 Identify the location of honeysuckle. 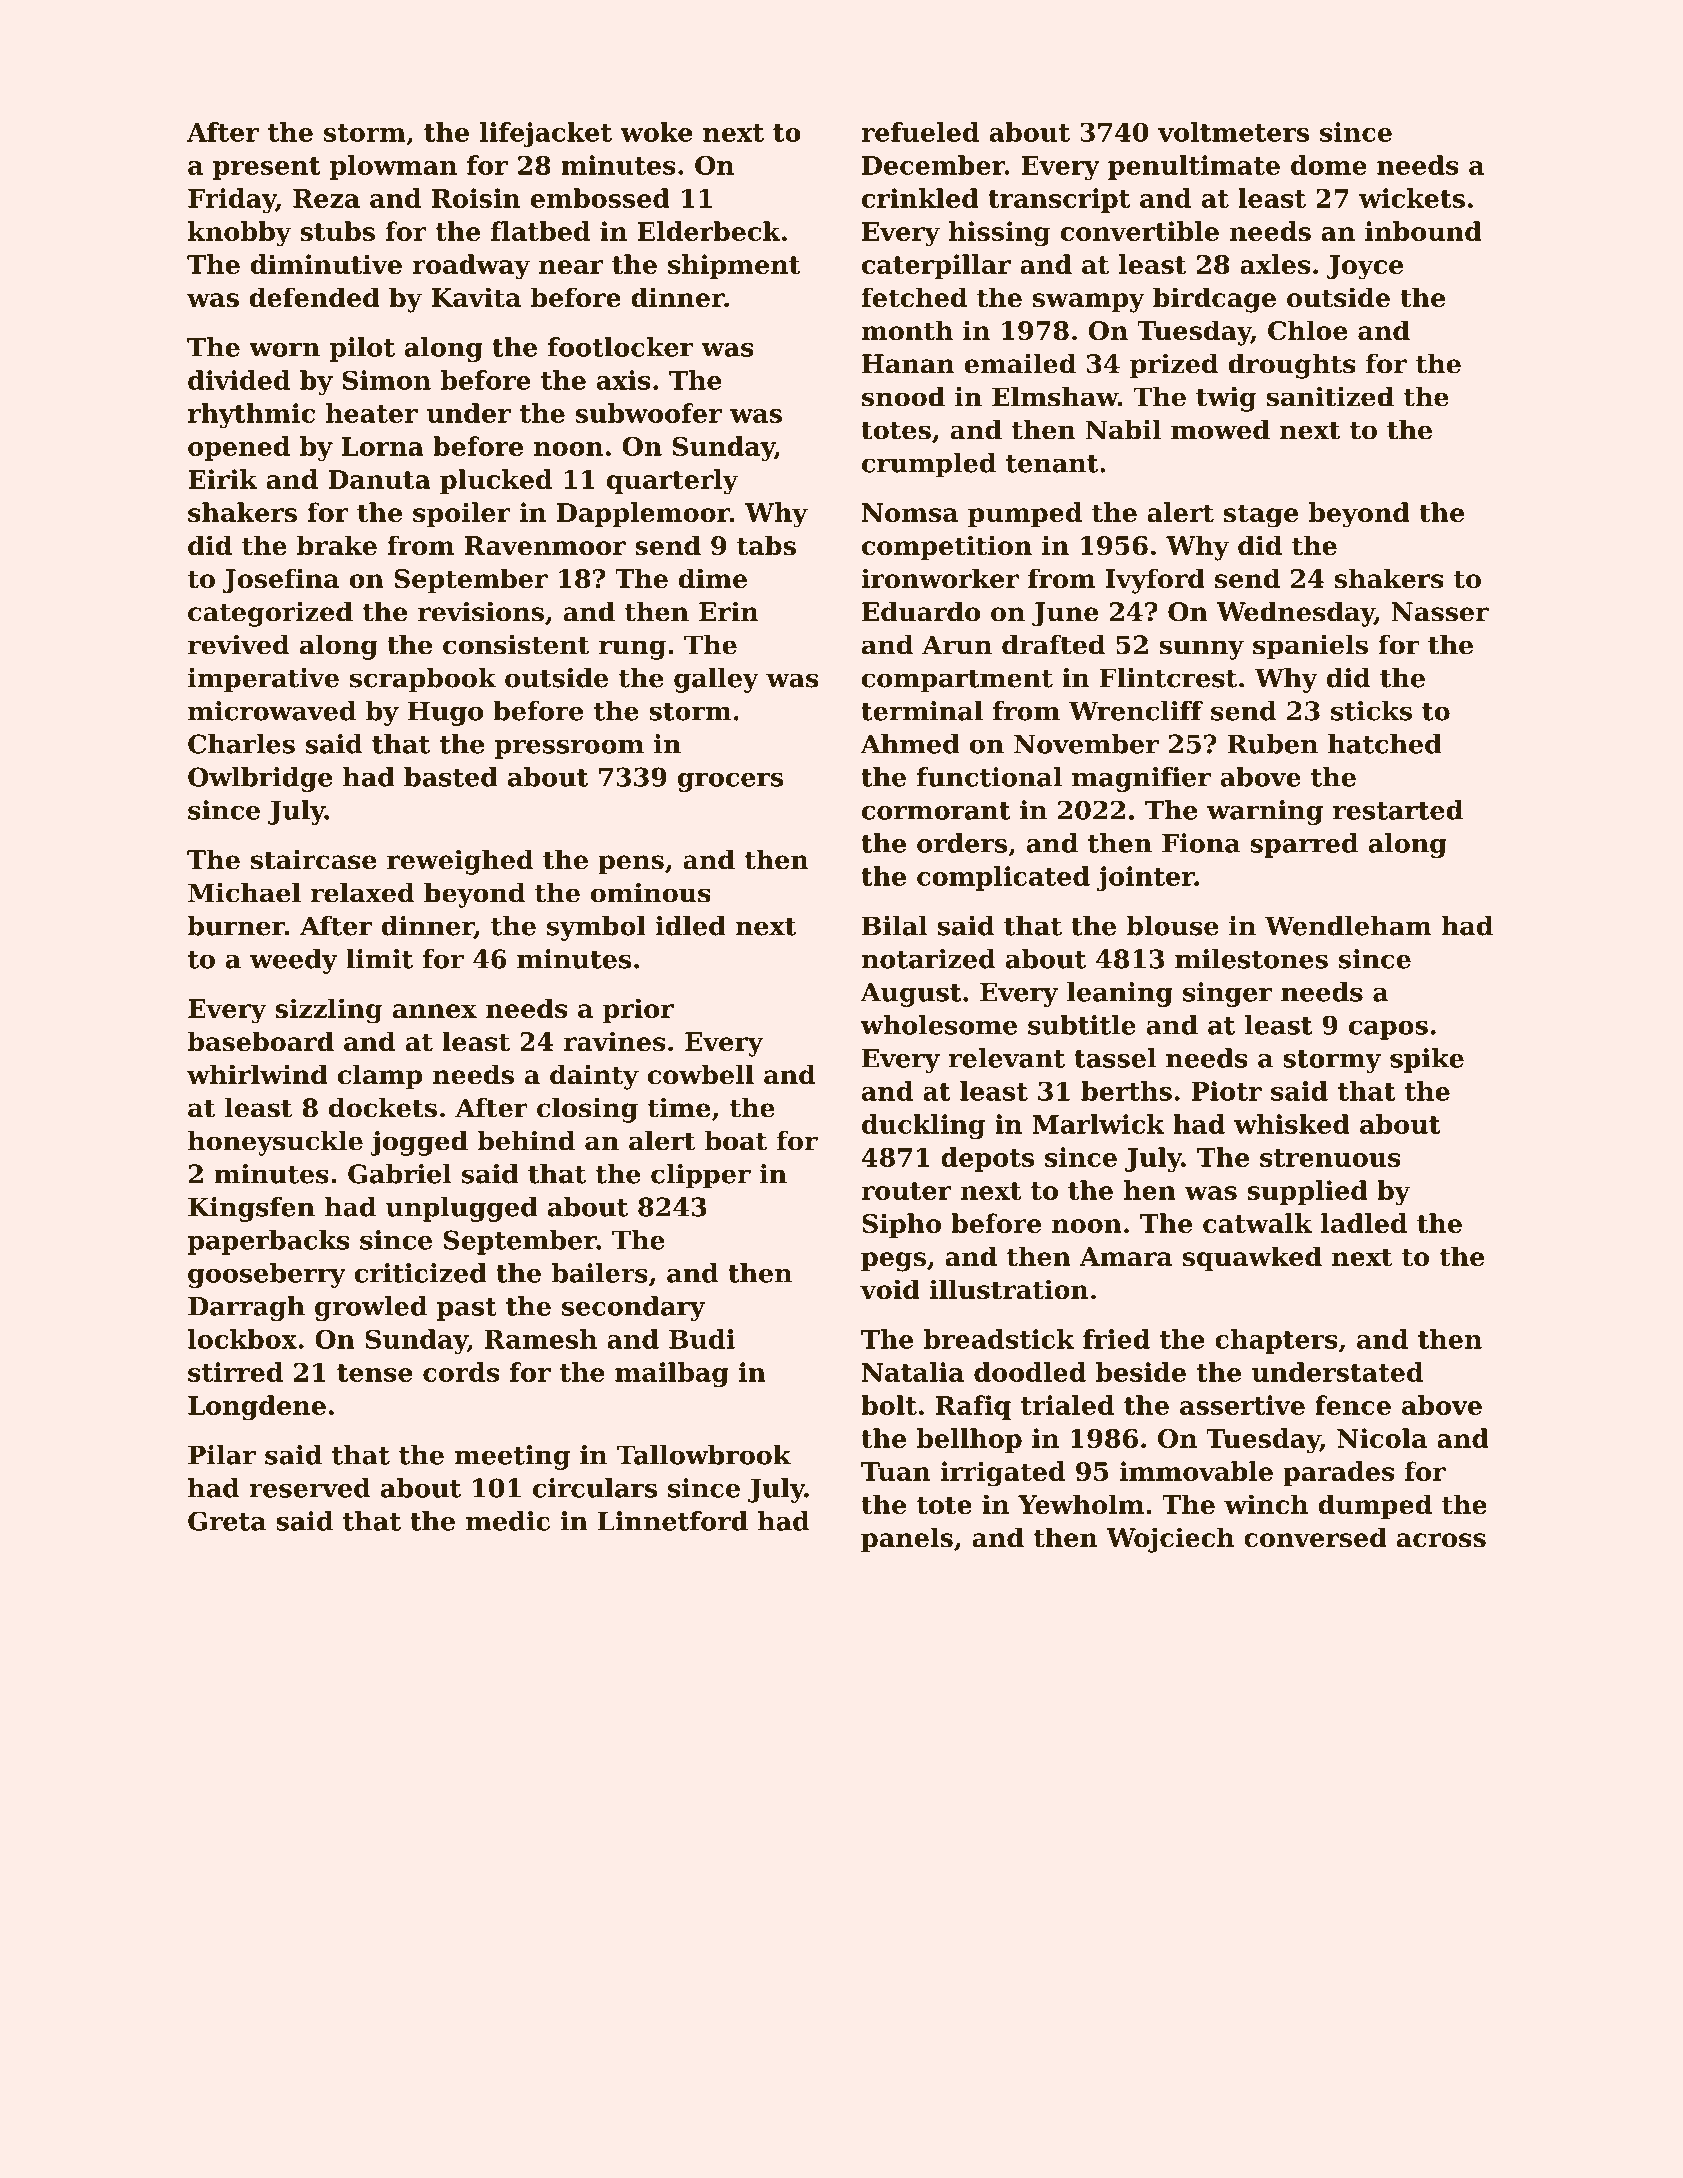
(275, 1143).
